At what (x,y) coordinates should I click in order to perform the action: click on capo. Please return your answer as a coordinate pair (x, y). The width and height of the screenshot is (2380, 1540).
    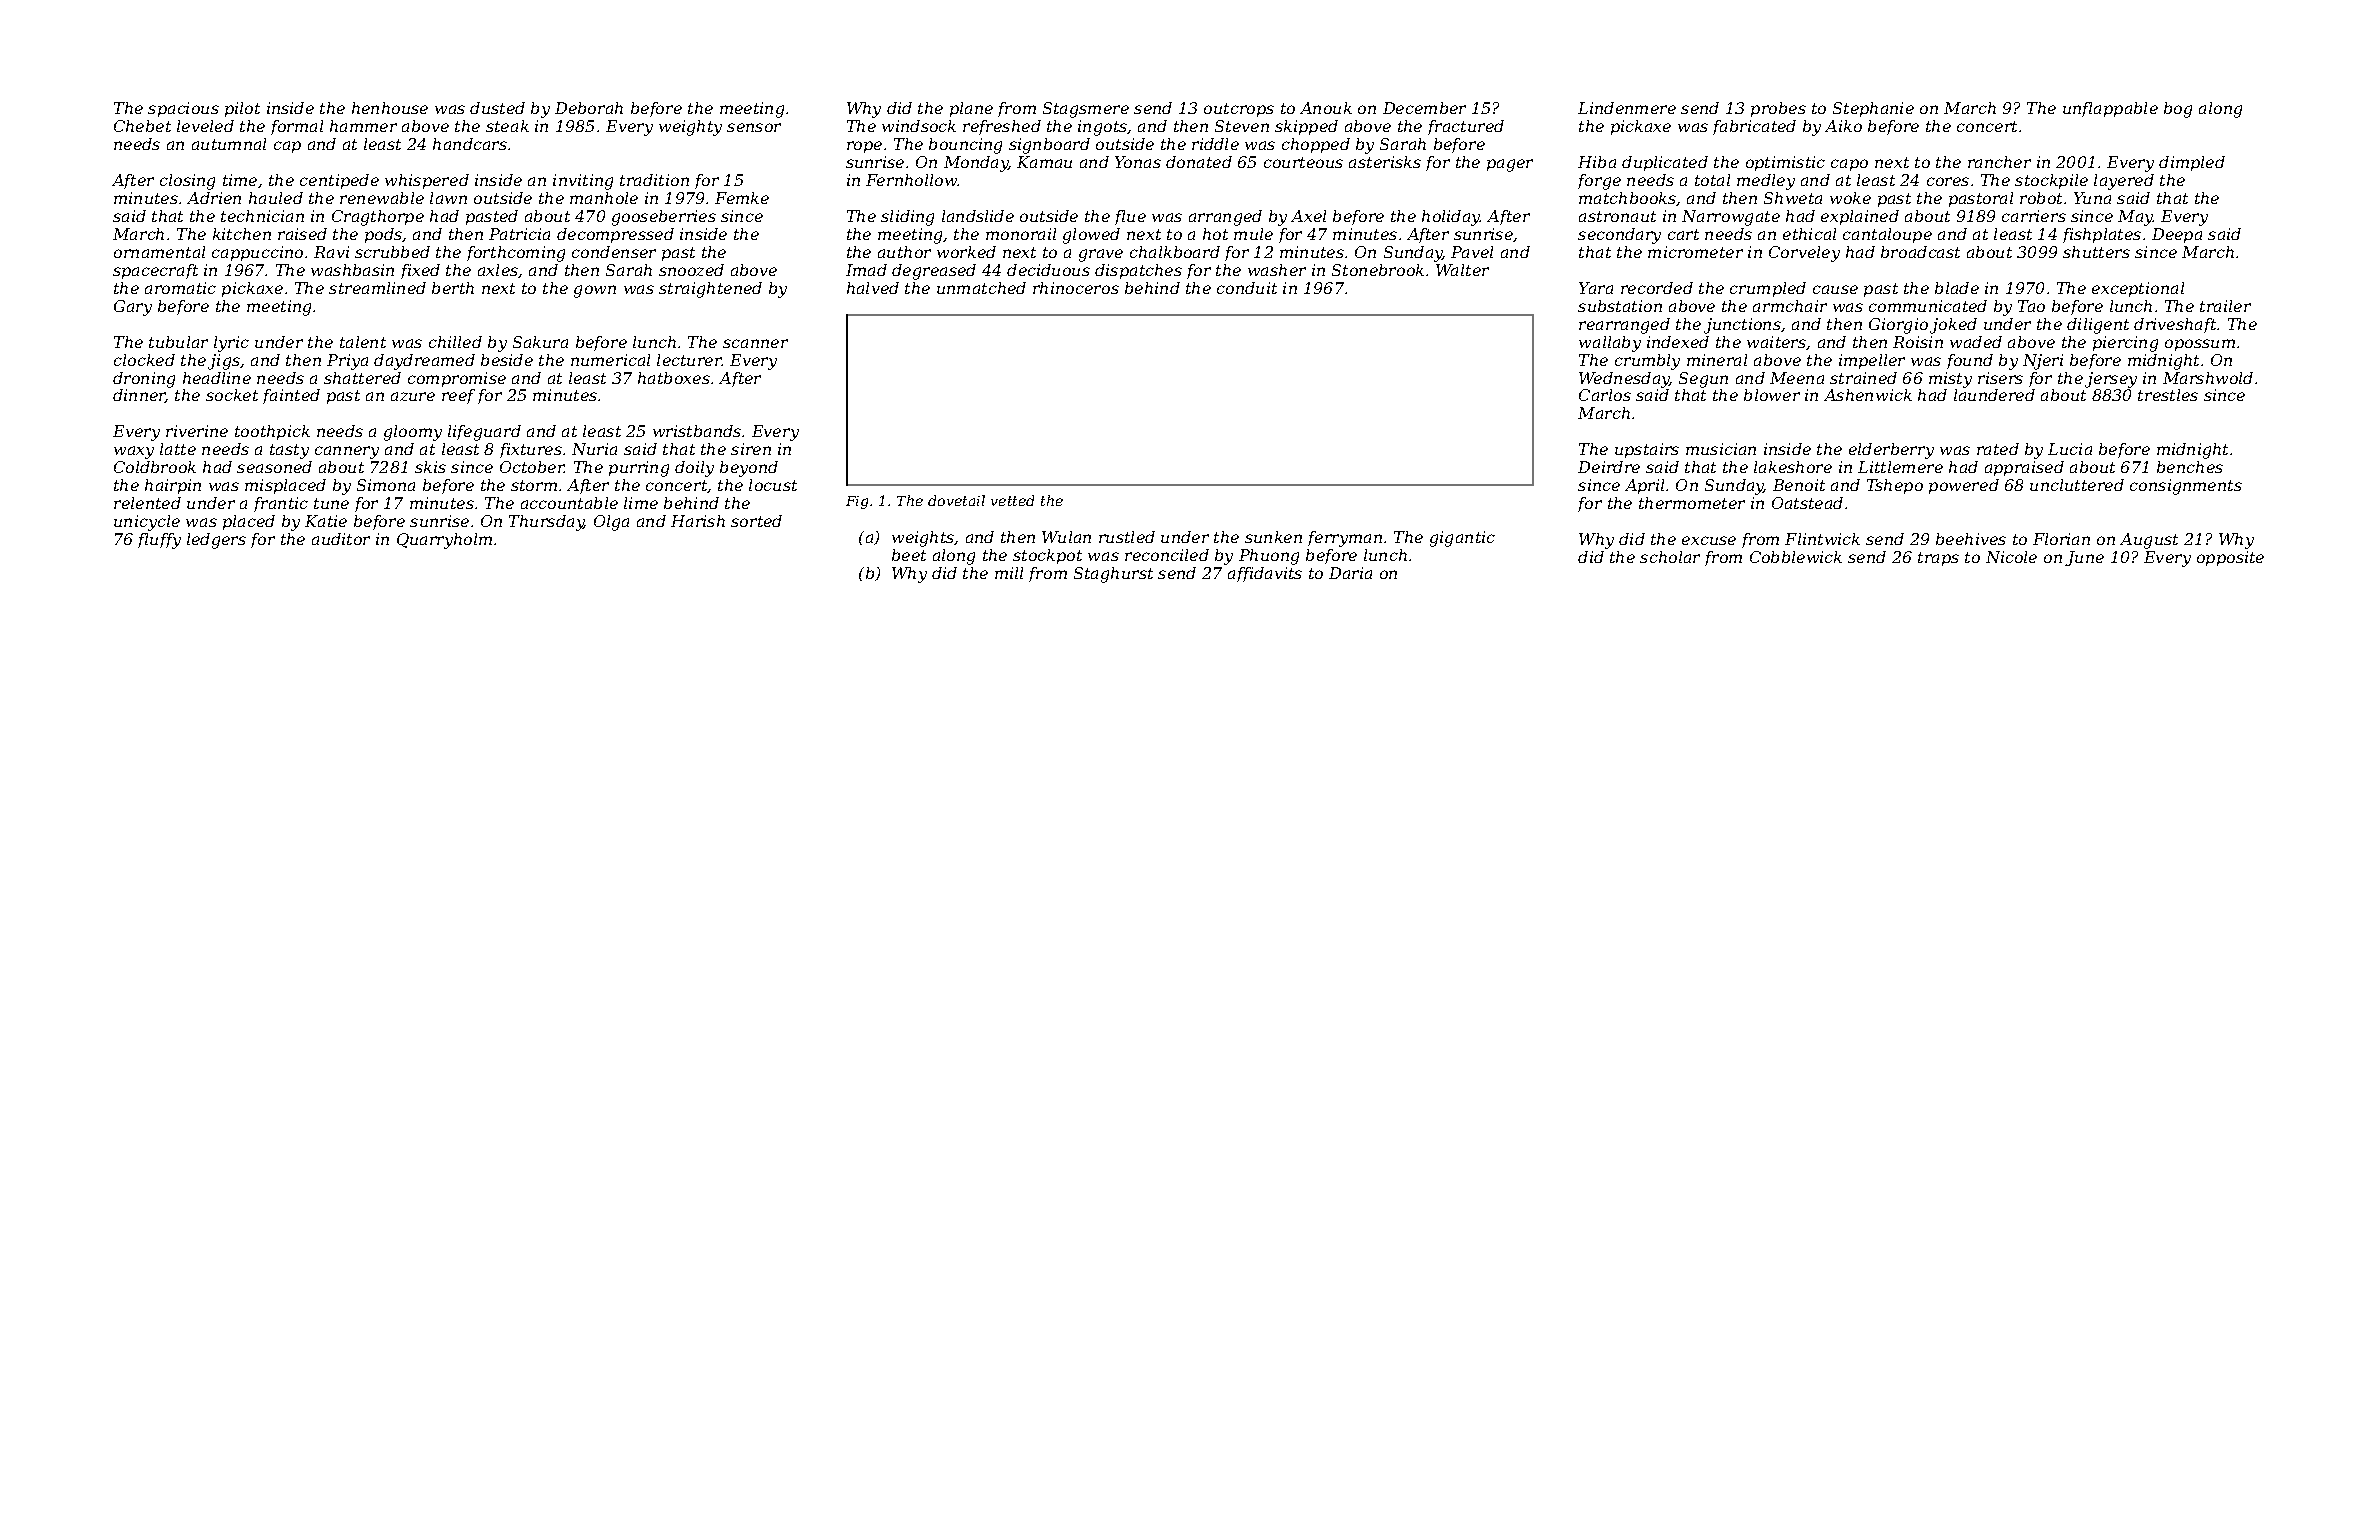
    Looking at the image, I should click on (1849, 165).
